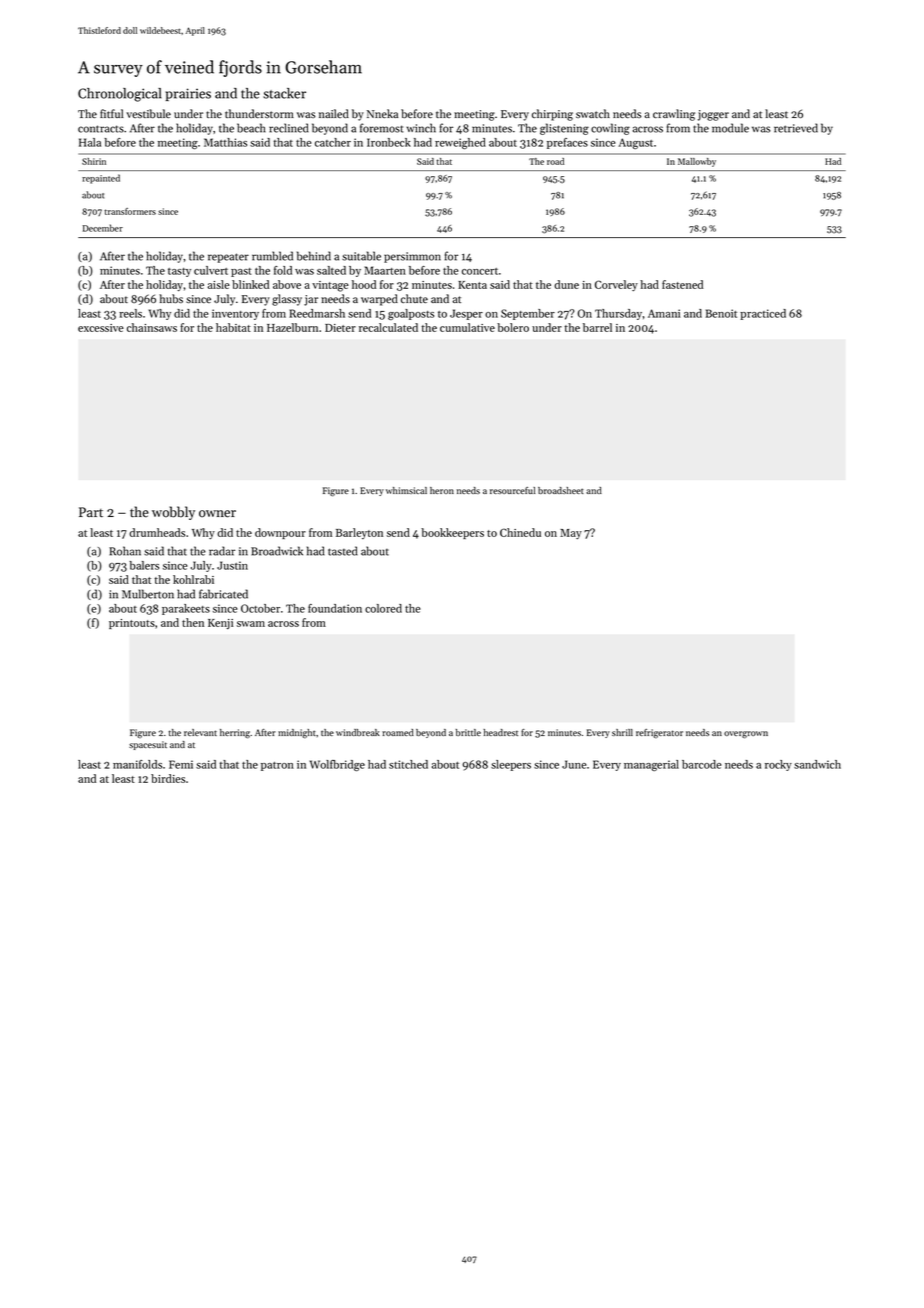 The height and width of the screenshot is (1308, 924). I want to click on overgrown, so click(746, 735).
